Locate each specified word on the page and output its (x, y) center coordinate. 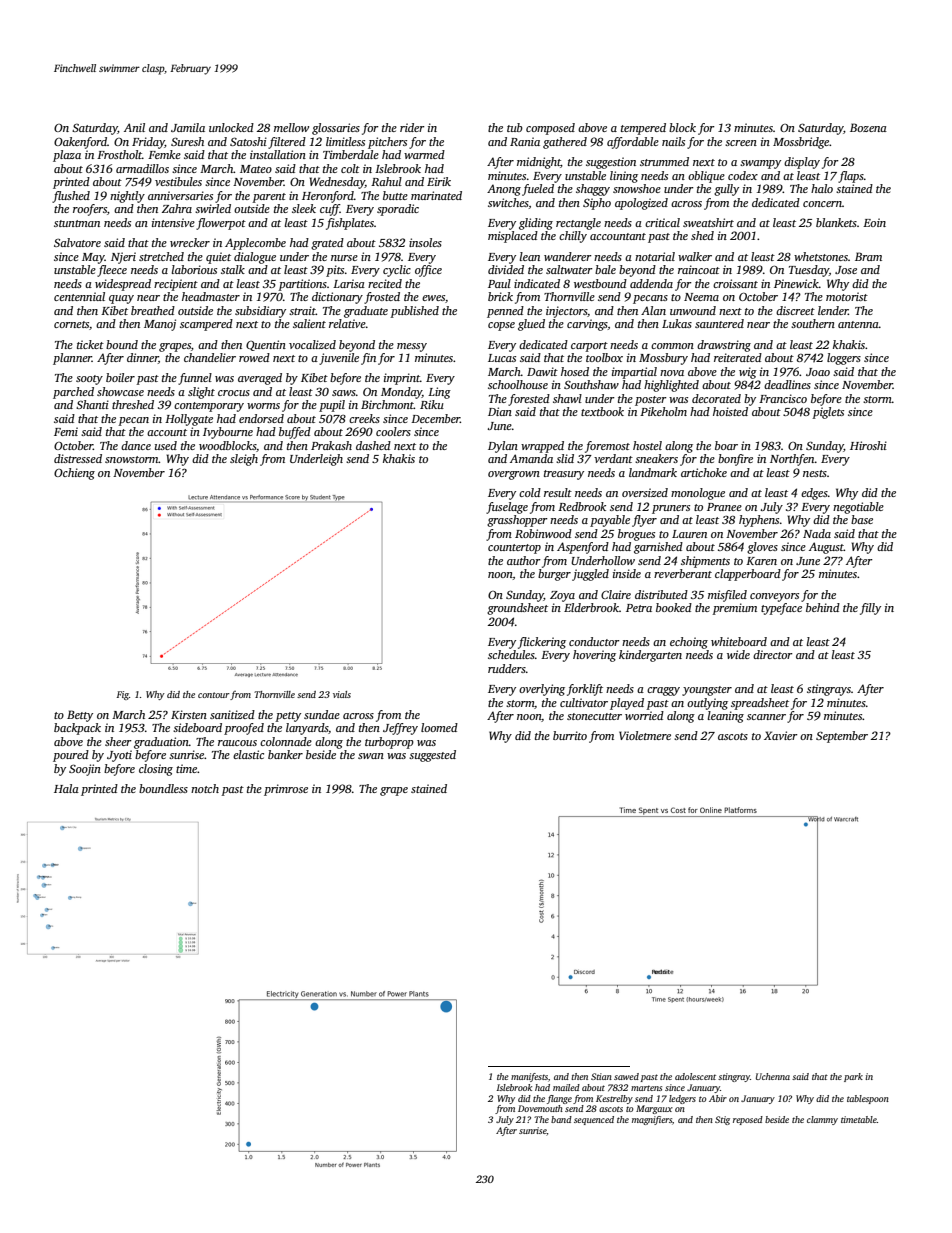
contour (214, 695)
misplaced (513, 237)
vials (342, 694)
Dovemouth (540, 1108)
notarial (655, 256)
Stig (722, 1120)
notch (205, 788)
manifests (529, 1077)
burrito (570, 735)
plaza (67, 156)
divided (506, 269)
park (853, 1077)
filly (870, 609)
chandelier (210, 357)
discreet (795, 310)
